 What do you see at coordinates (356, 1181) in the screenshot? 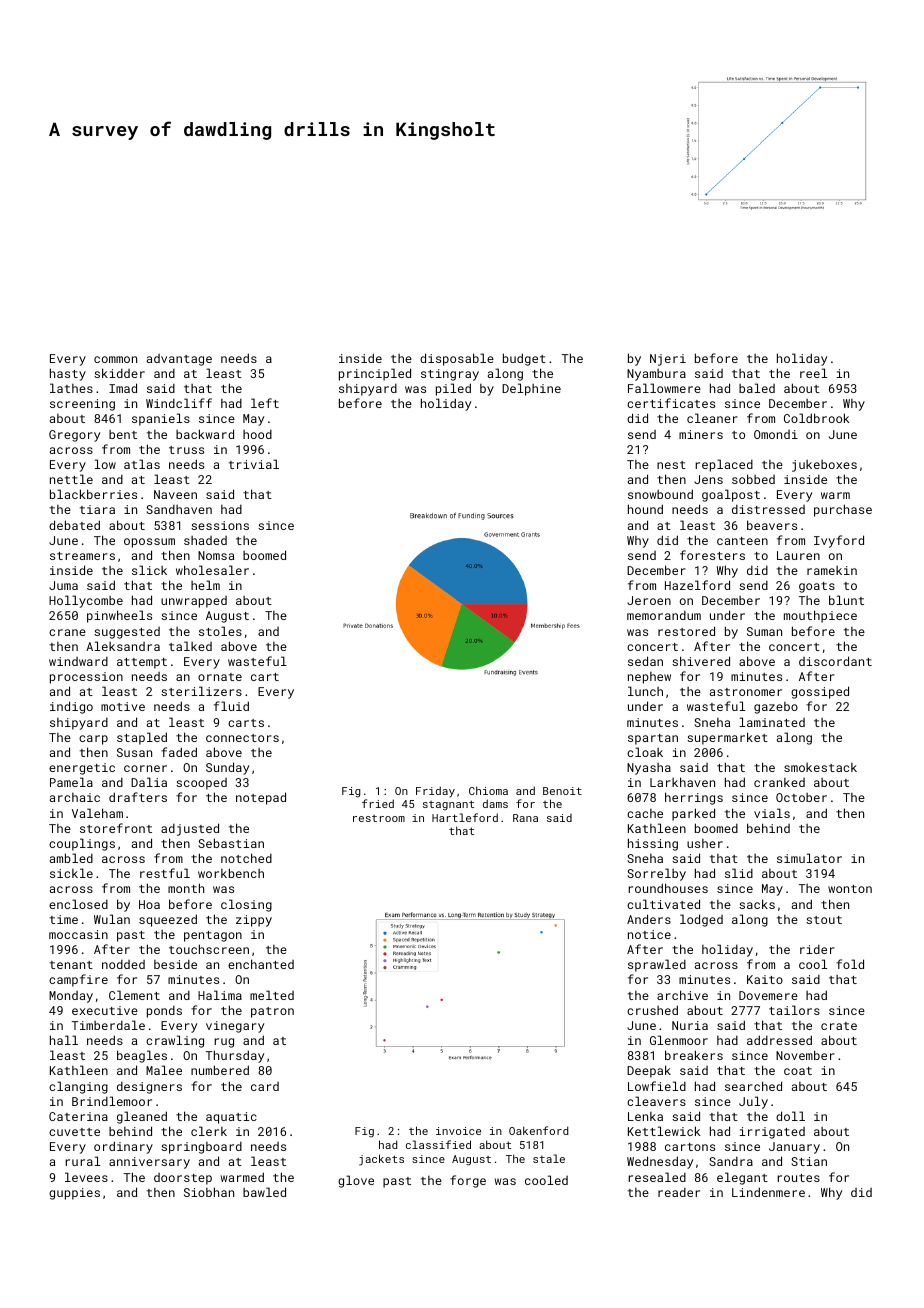
I see `glove` at bounding box center [356, 1181].
